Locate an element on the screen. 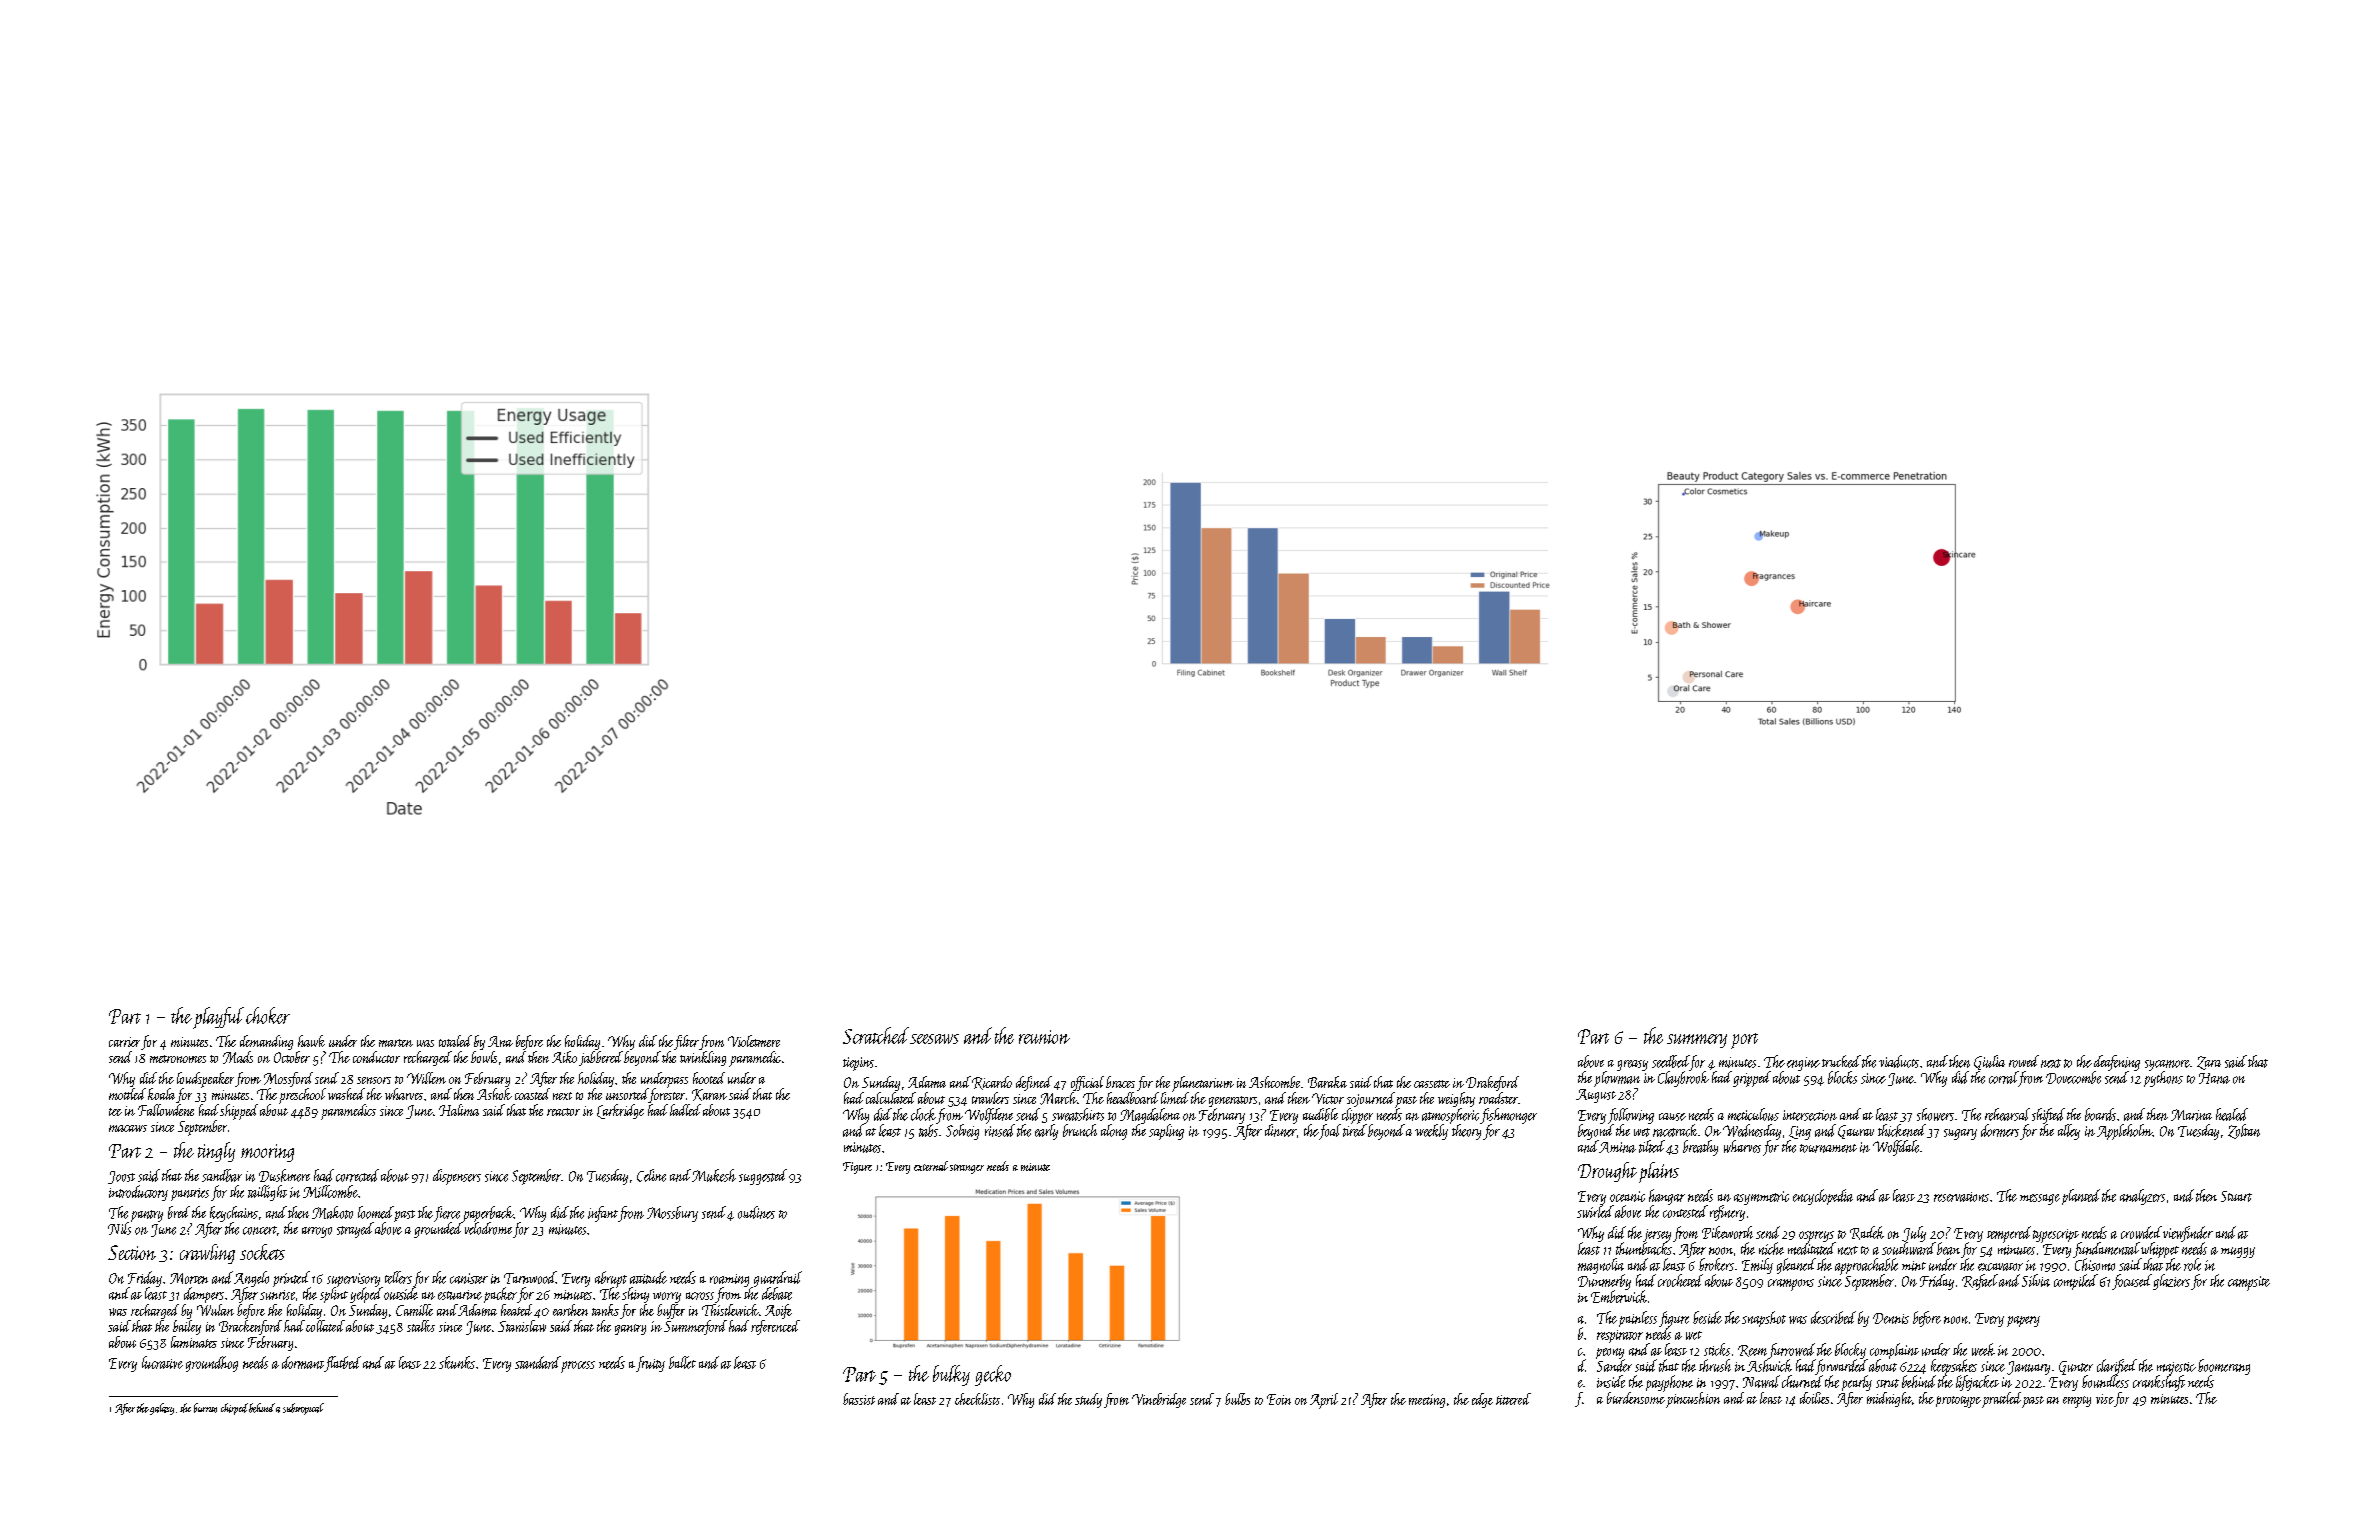 This screenshot has height=1540, width=2380. dispensers is located at coordinates (457, 1177).
